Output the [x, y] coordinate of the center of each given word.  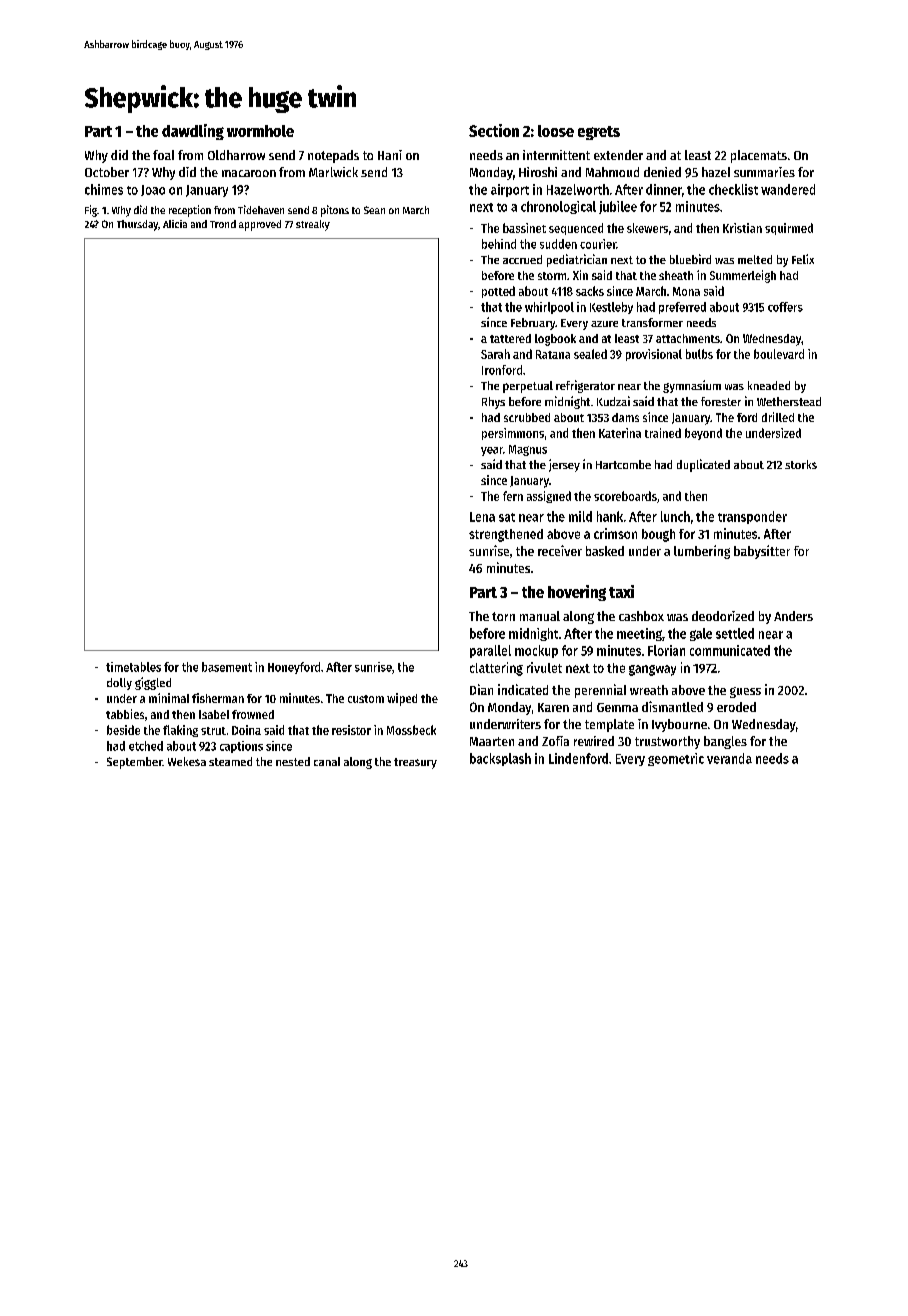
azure [604, 324]
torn [503, 616]
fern [513, 496]
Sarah [495, 354]
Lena [482, 517]
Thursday [137, 225]
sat [507, 517]
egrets [599, 133]
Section [494, 130]
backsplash [500, 759]
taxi [621, 591]
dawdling [193, 132]
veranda [729, 758]
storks [801, 464]
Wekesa [187, 761]
